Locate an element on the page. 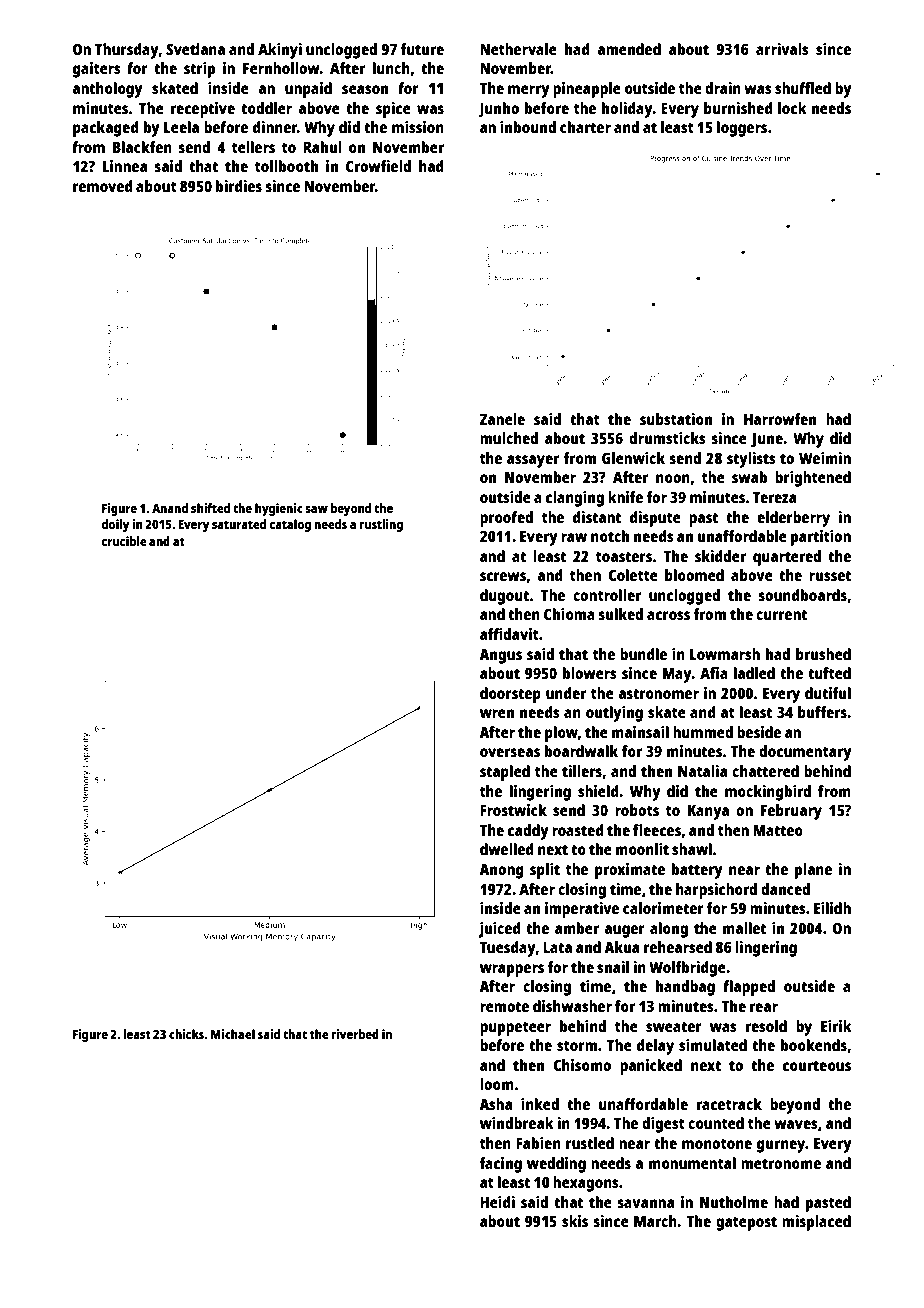  partition is located at coordinates (821, 538).
